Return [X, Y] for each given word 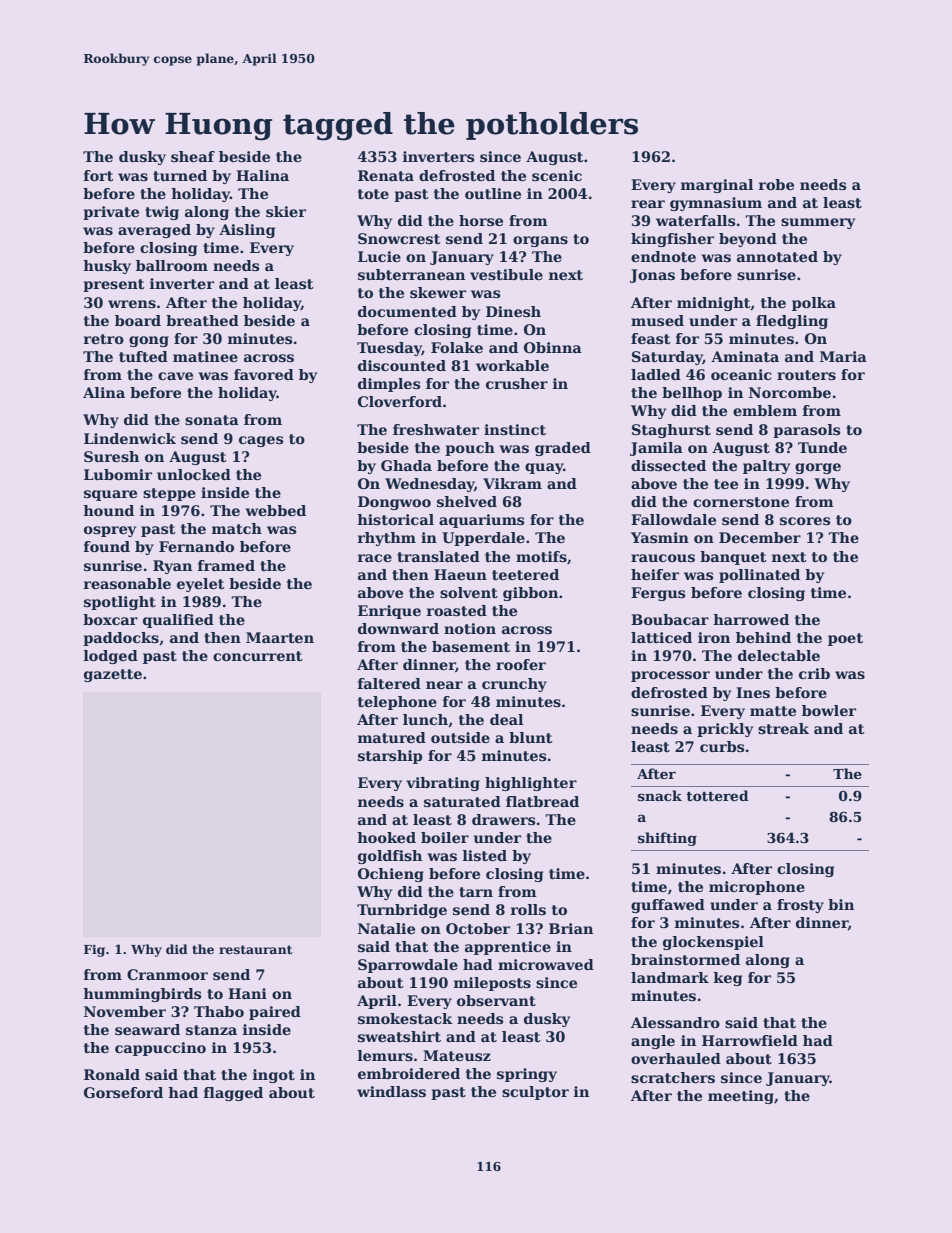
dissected [668, 465]
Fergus [658, 594]
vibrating [443, 784]
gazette [113, 675]
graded [563, 449]
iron [714, 637]
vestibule [506, 274]
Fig [94, 951]
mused [657, 320]
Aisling [247, 231]
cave [175, 376]
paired [275, 1013]
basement [471, 646]
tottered [717, 795]
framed [226, 565]
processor [670, 676]
